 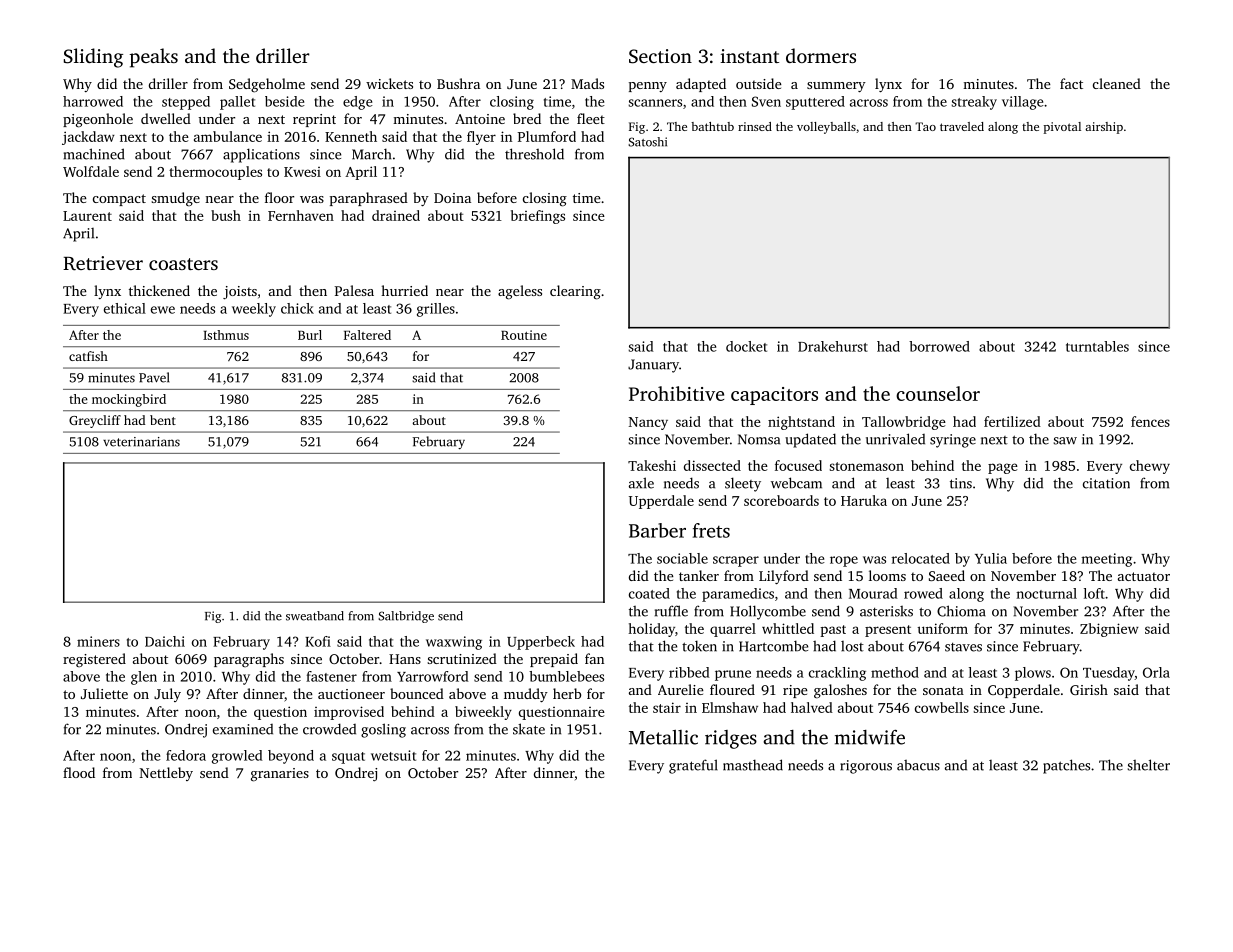 What do you see at coordinates (454, 643) in the page?
I see `waxwing` at bounding box center [454, 643].
